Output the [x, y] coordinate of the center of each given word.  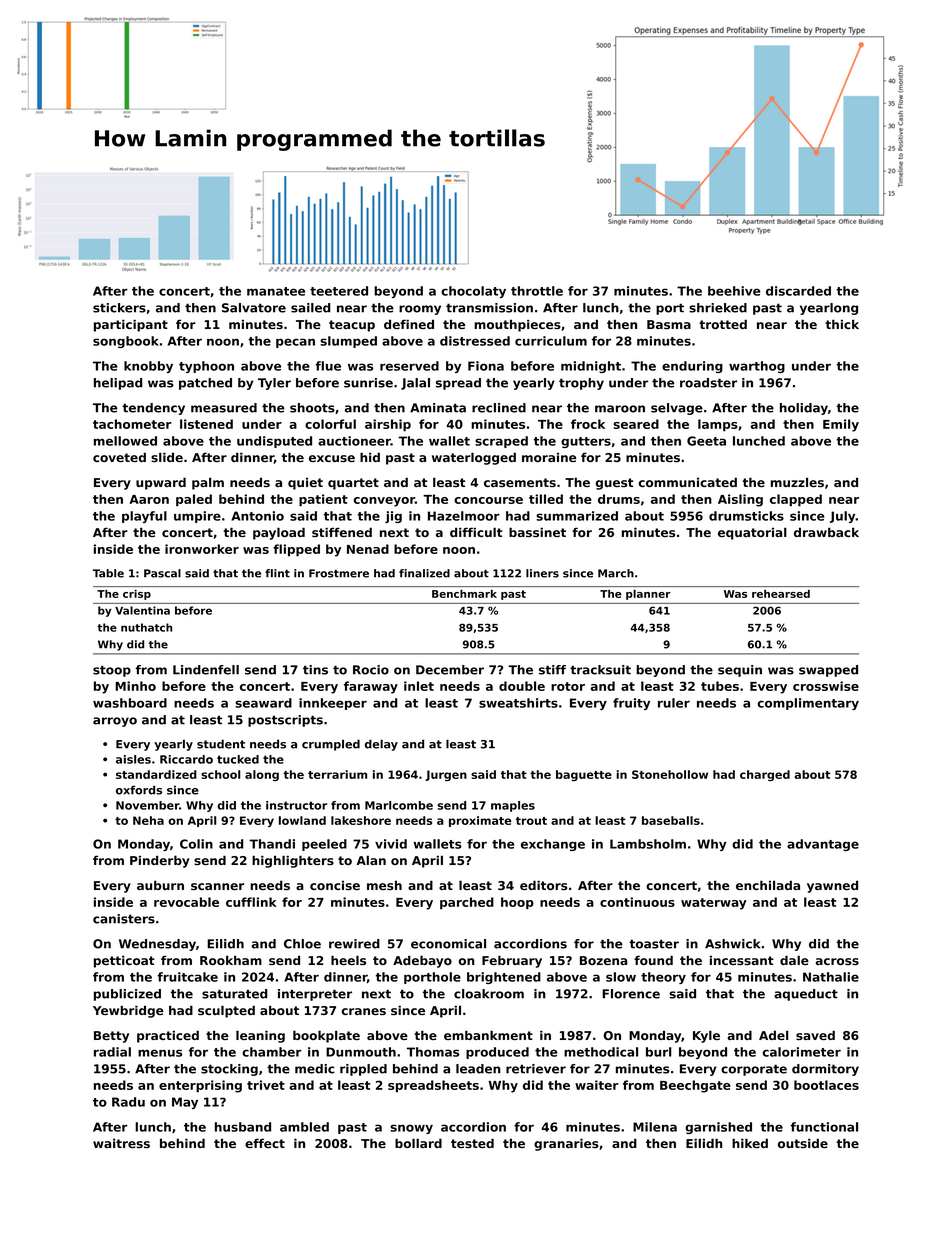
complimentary [808, 704]
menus [160, 1053]
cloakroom [489, 994]
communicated [688, 482]
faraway [371, 687]
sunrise [368, 383]
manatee [276, 291]
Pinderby [160, 861]
